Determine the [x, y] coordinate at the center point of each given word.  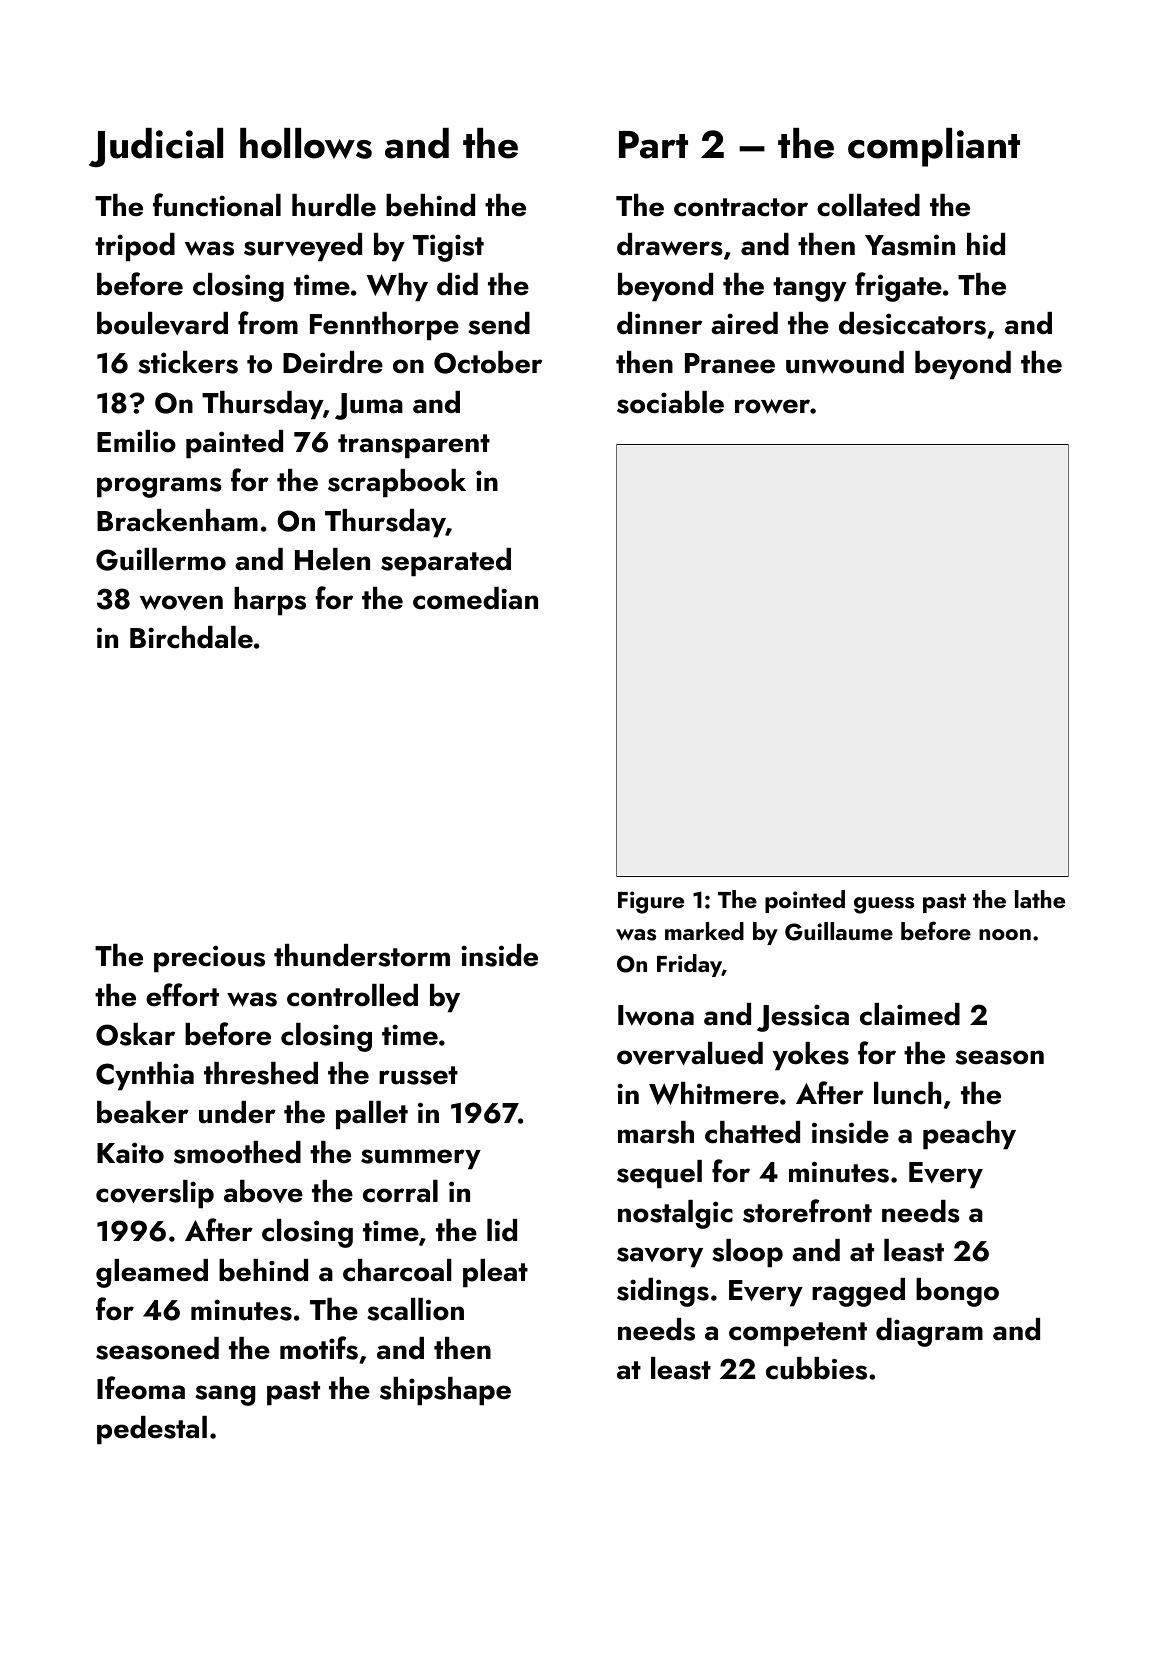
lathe [1040, 899]
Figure [651, 902]
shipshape [445, 1391]
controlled [352, 995]
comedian [475, 598]
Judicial [156, 148]
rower [772, 406]
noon [1005, 934]
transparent [414, 446]
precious [209, 959]
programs [159, 487]
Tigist [448, 248]
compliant [934, 147]
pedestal [152, 1430]
